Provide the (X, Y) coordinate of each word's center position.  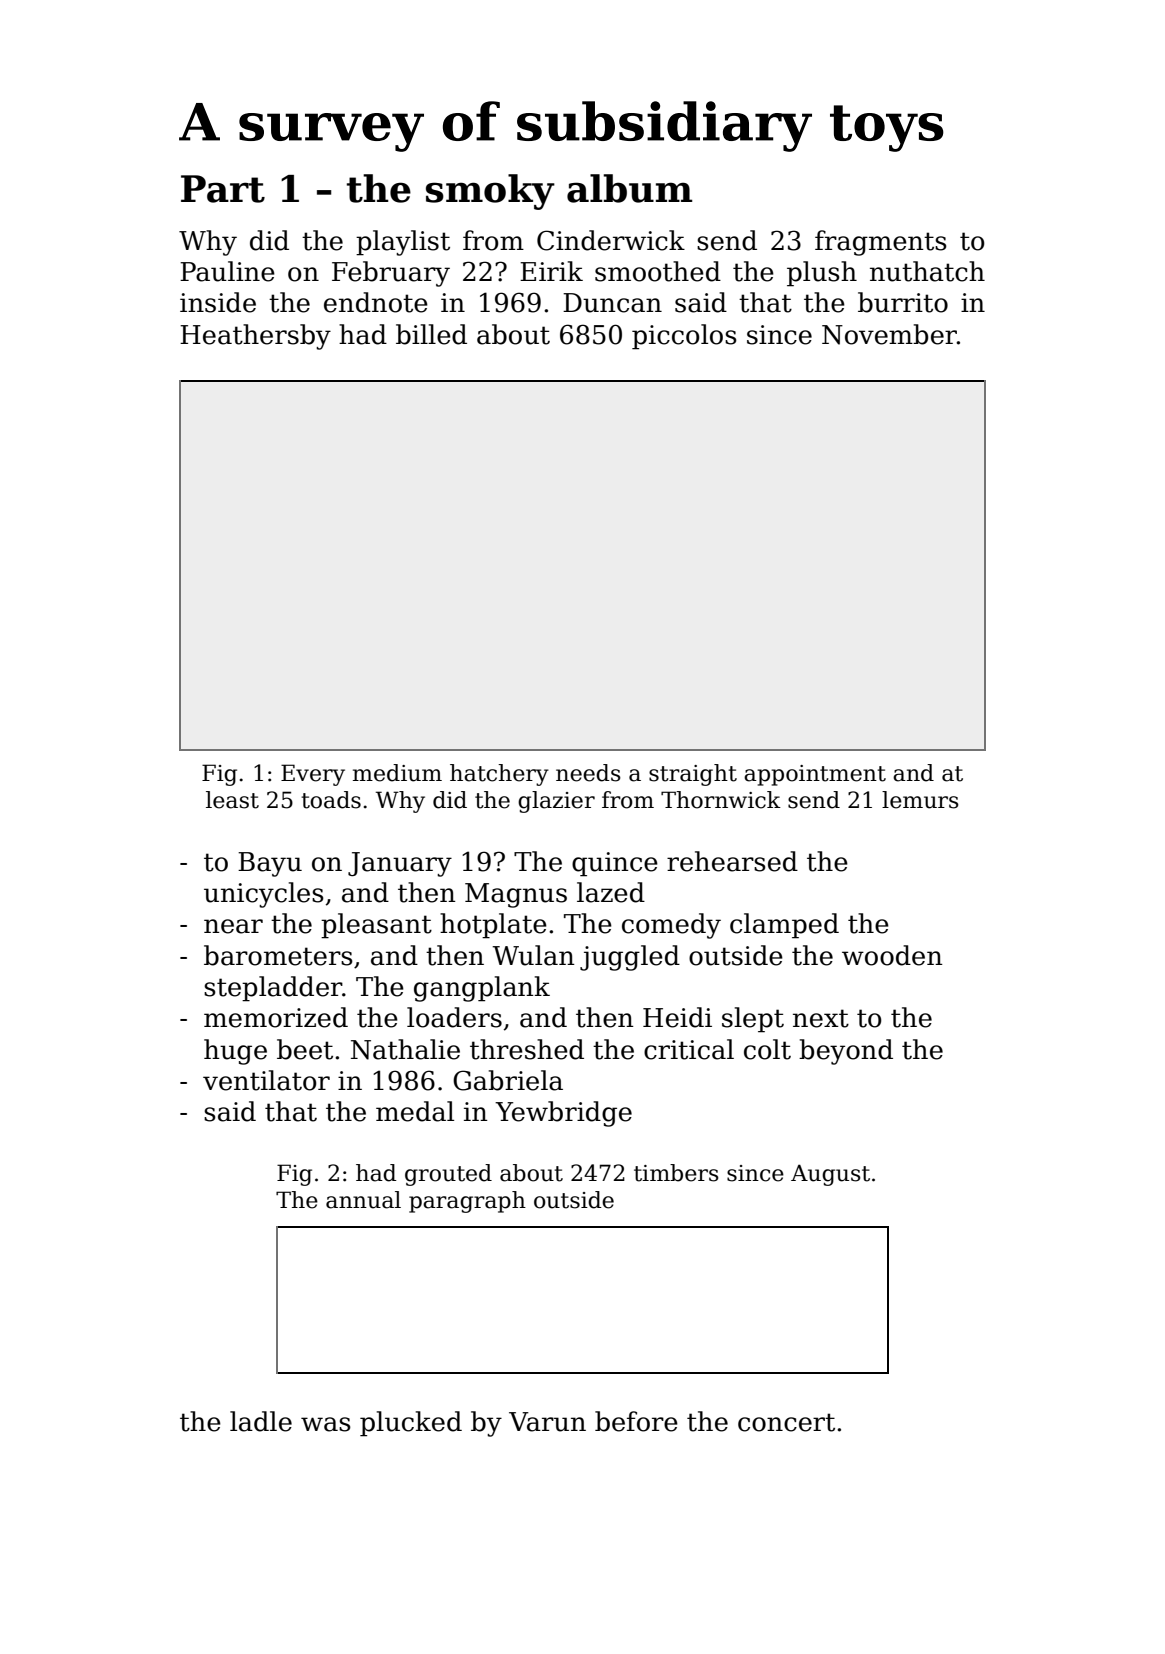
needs (588, 773)
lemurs (920, 800)
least (232, 800)
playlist (403, 243)
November (889, 334)
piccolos (684, 337)
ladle (261, 1421)
